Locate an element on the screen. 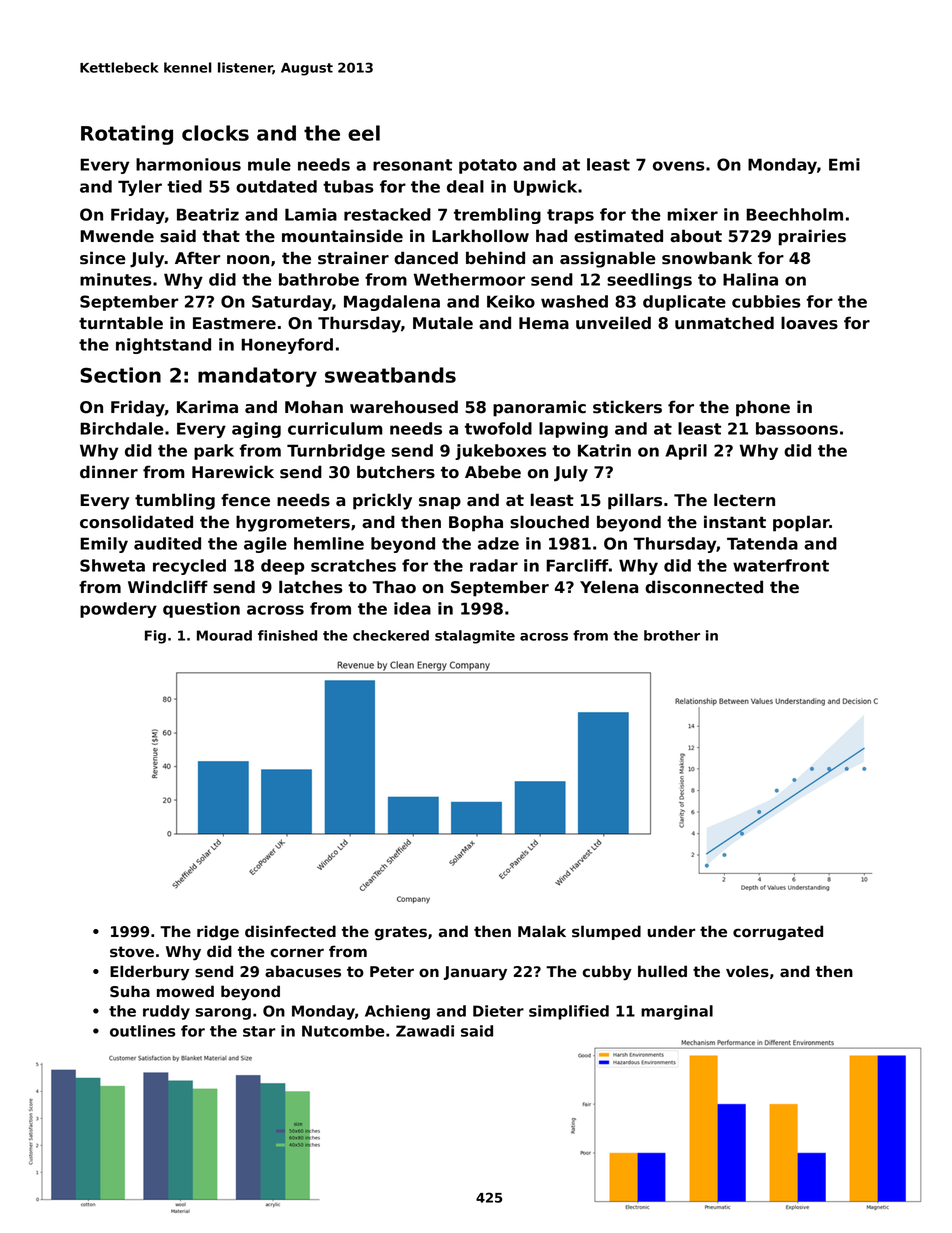  stove is located at coordinates (132, 952).
